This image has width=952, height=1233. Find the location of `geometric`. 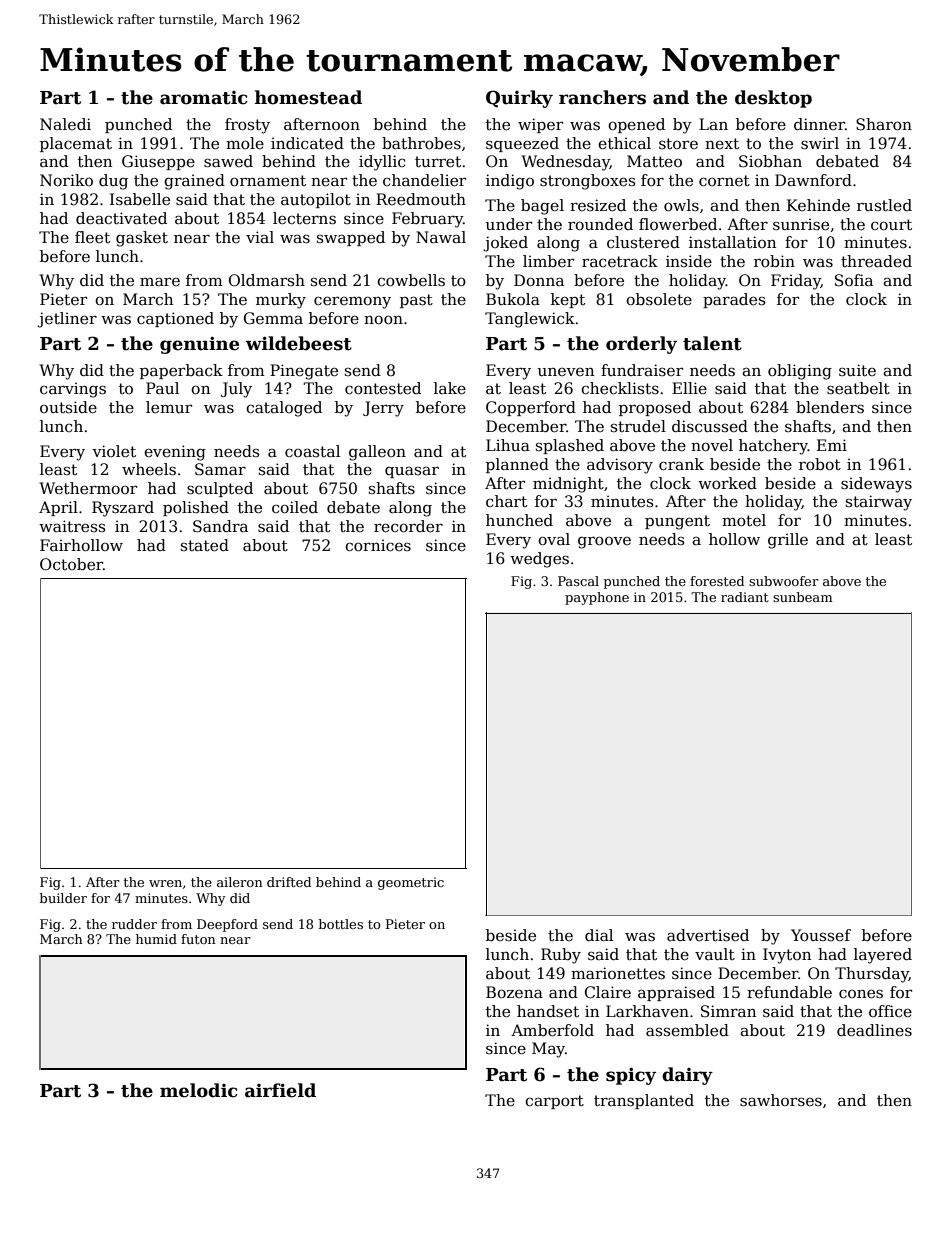

geometric is located at coordinates (411, 883).
